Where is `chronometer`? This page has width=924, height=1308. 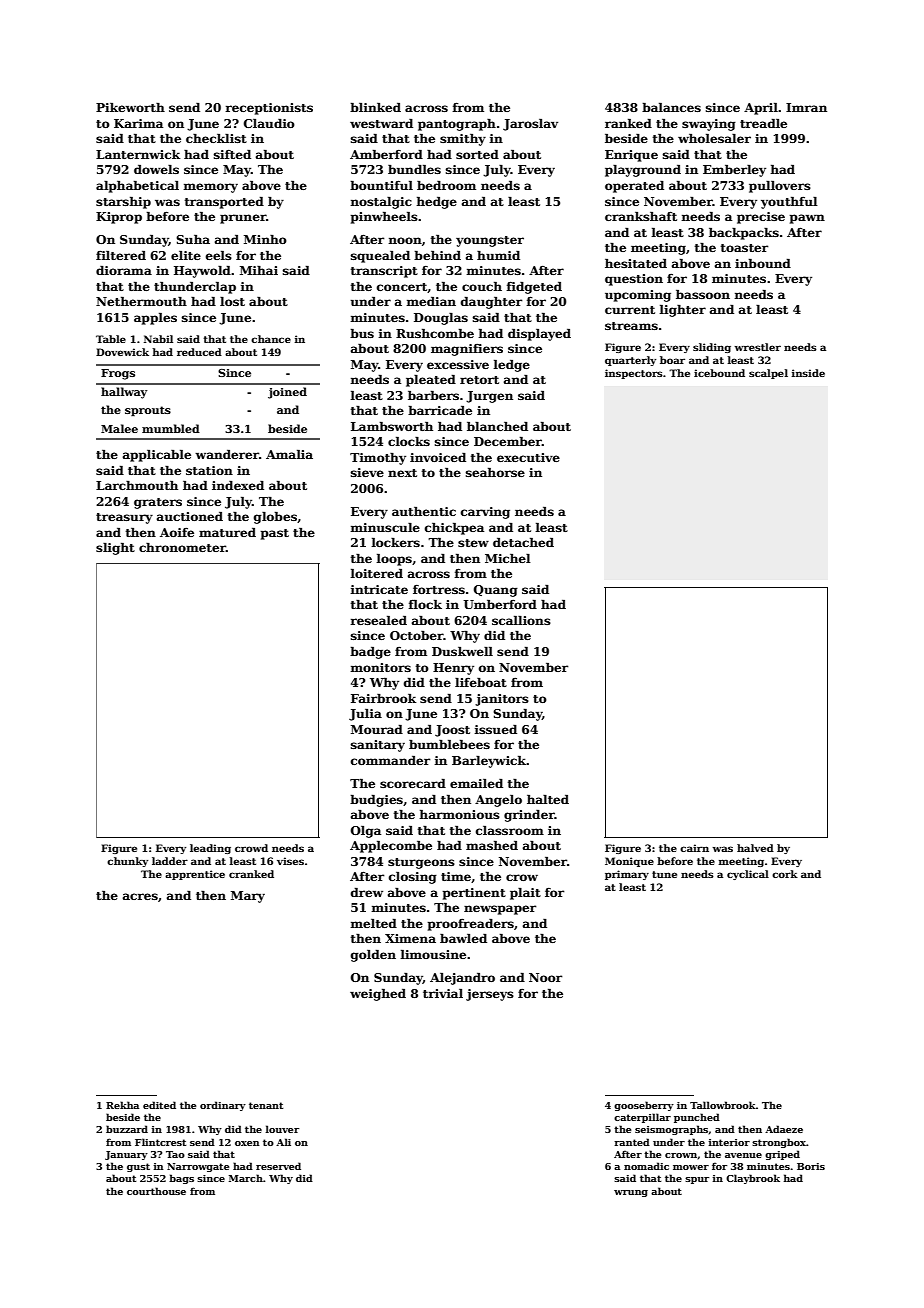 chronometer is located at coordinates (182, 547).
